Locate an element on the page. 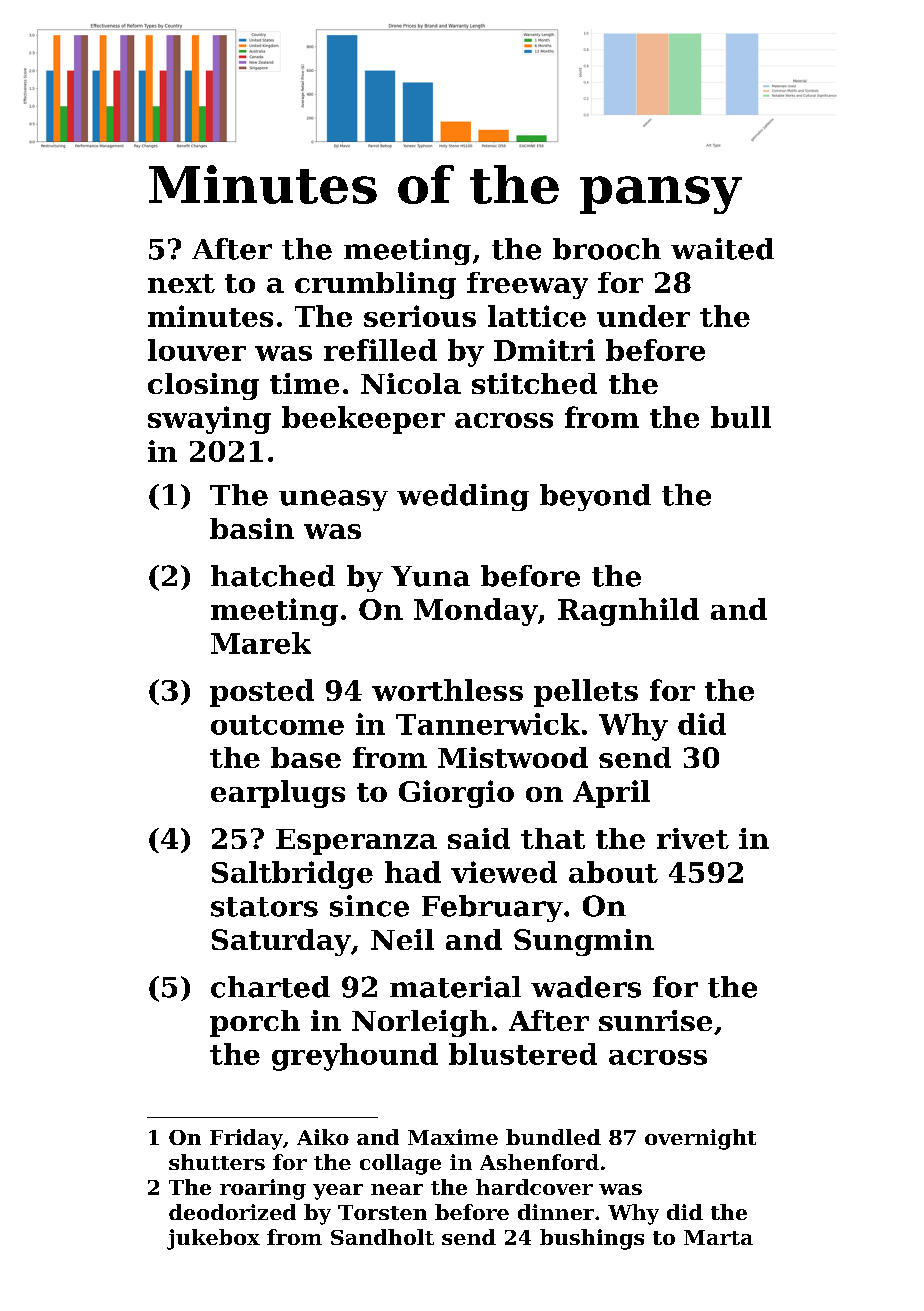 The height and width of the page is (1311, 924). swaying is located at coordinates (209, 420).
